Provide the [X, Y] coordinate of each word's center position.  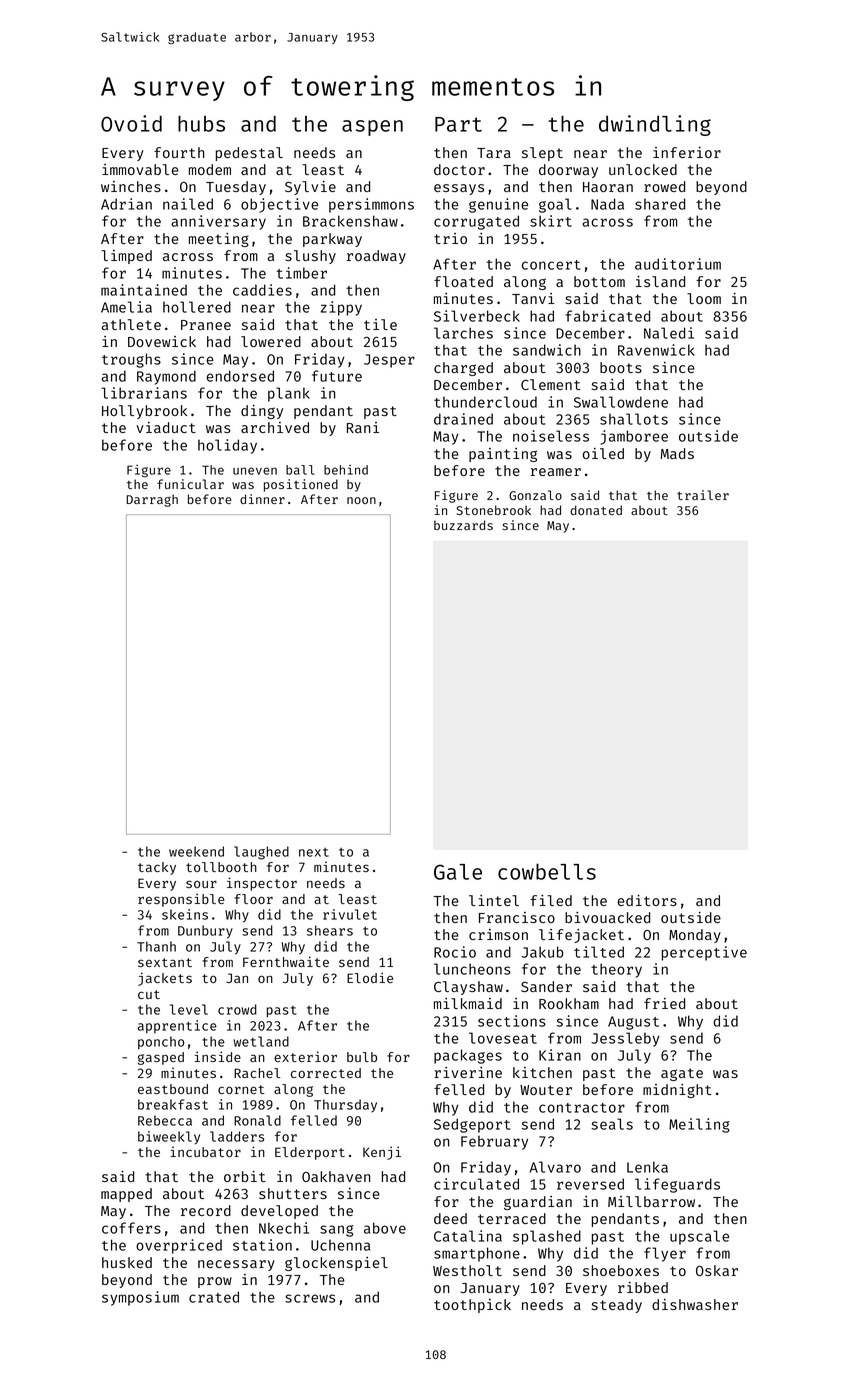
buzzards [463, 525]
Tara [494, 153]
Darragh [152, 500]
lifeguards [677, 1185]
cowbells [547, 871]
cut [149, 994]
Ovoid [131, 123]
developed [279, 1212]
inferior [687, 152]
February [494, 1142]
